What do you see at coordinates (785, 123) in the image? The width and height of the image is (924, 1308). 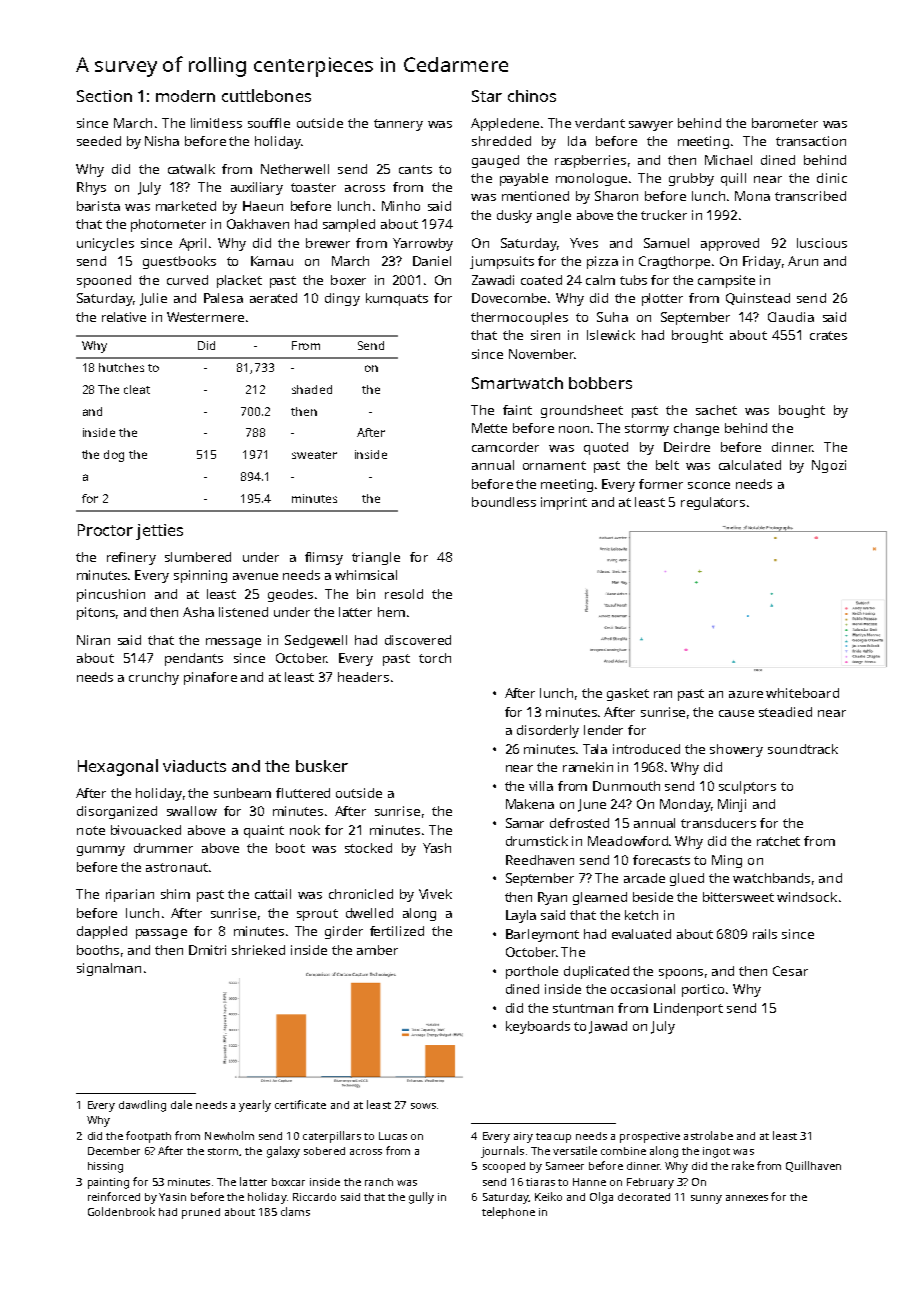 I see `barometer` at bounding box center [785, 123].
